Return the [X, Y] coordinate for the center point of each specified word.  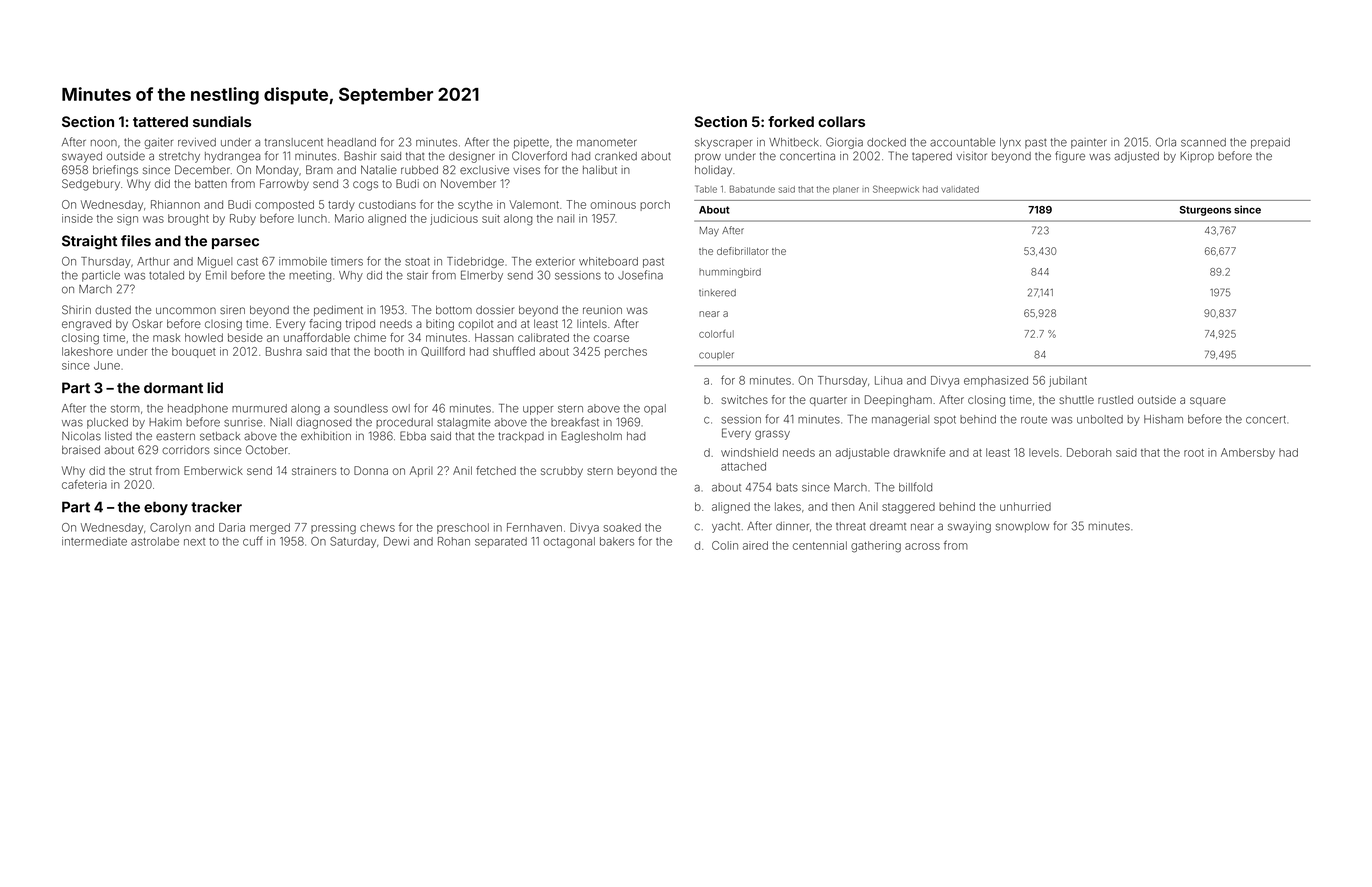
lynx [1010, 143]
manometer [607, 142]
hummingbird [730, 273]
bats [787, 487]
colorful [716, 334]
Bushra [284, 351]
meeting [310, 276]
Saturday [353, 542]
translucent [294, 142]
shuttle [1076, 399]
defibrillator [742, 251]
